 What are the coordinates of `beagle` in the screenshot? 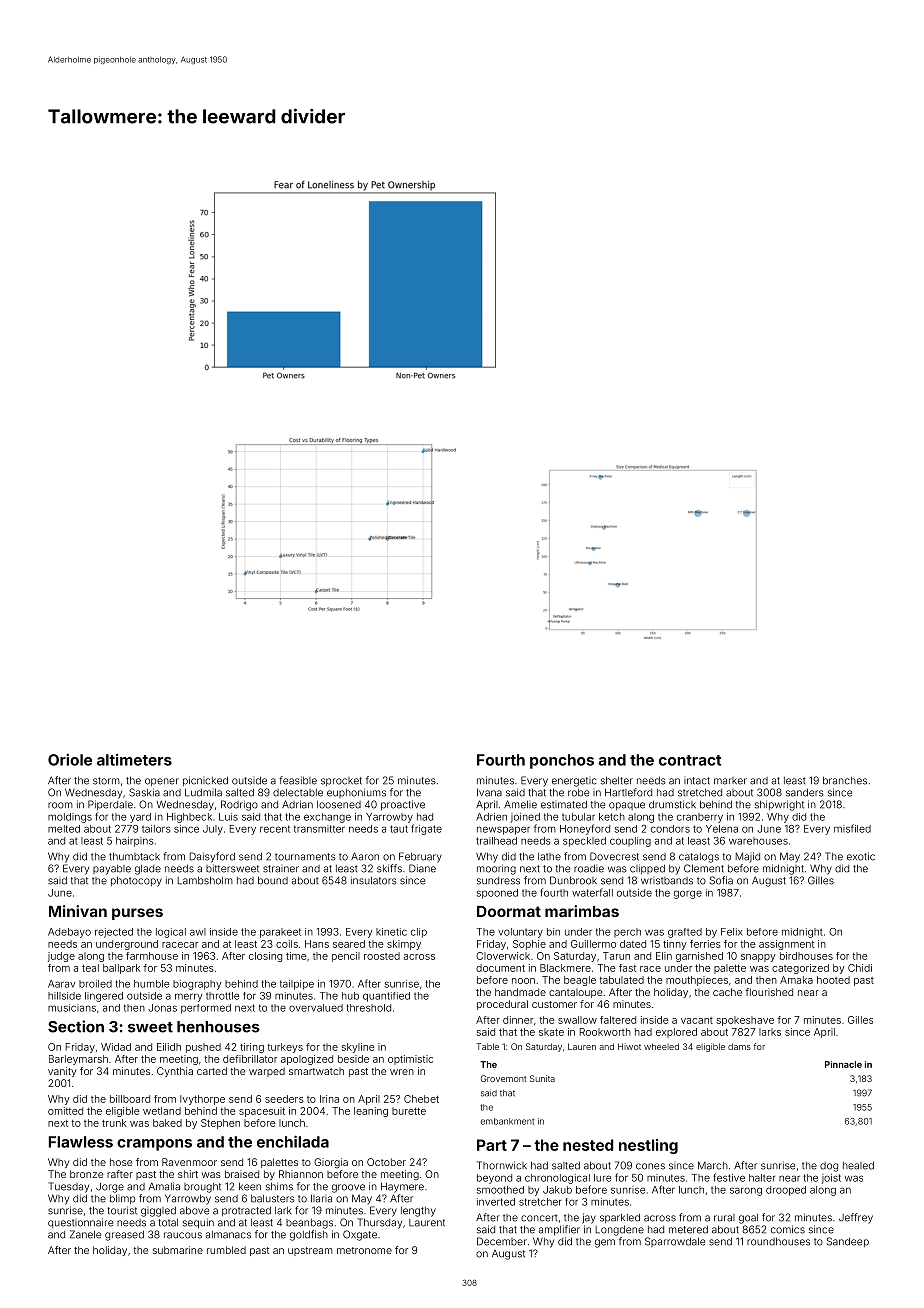 It's located at (580, 981).
